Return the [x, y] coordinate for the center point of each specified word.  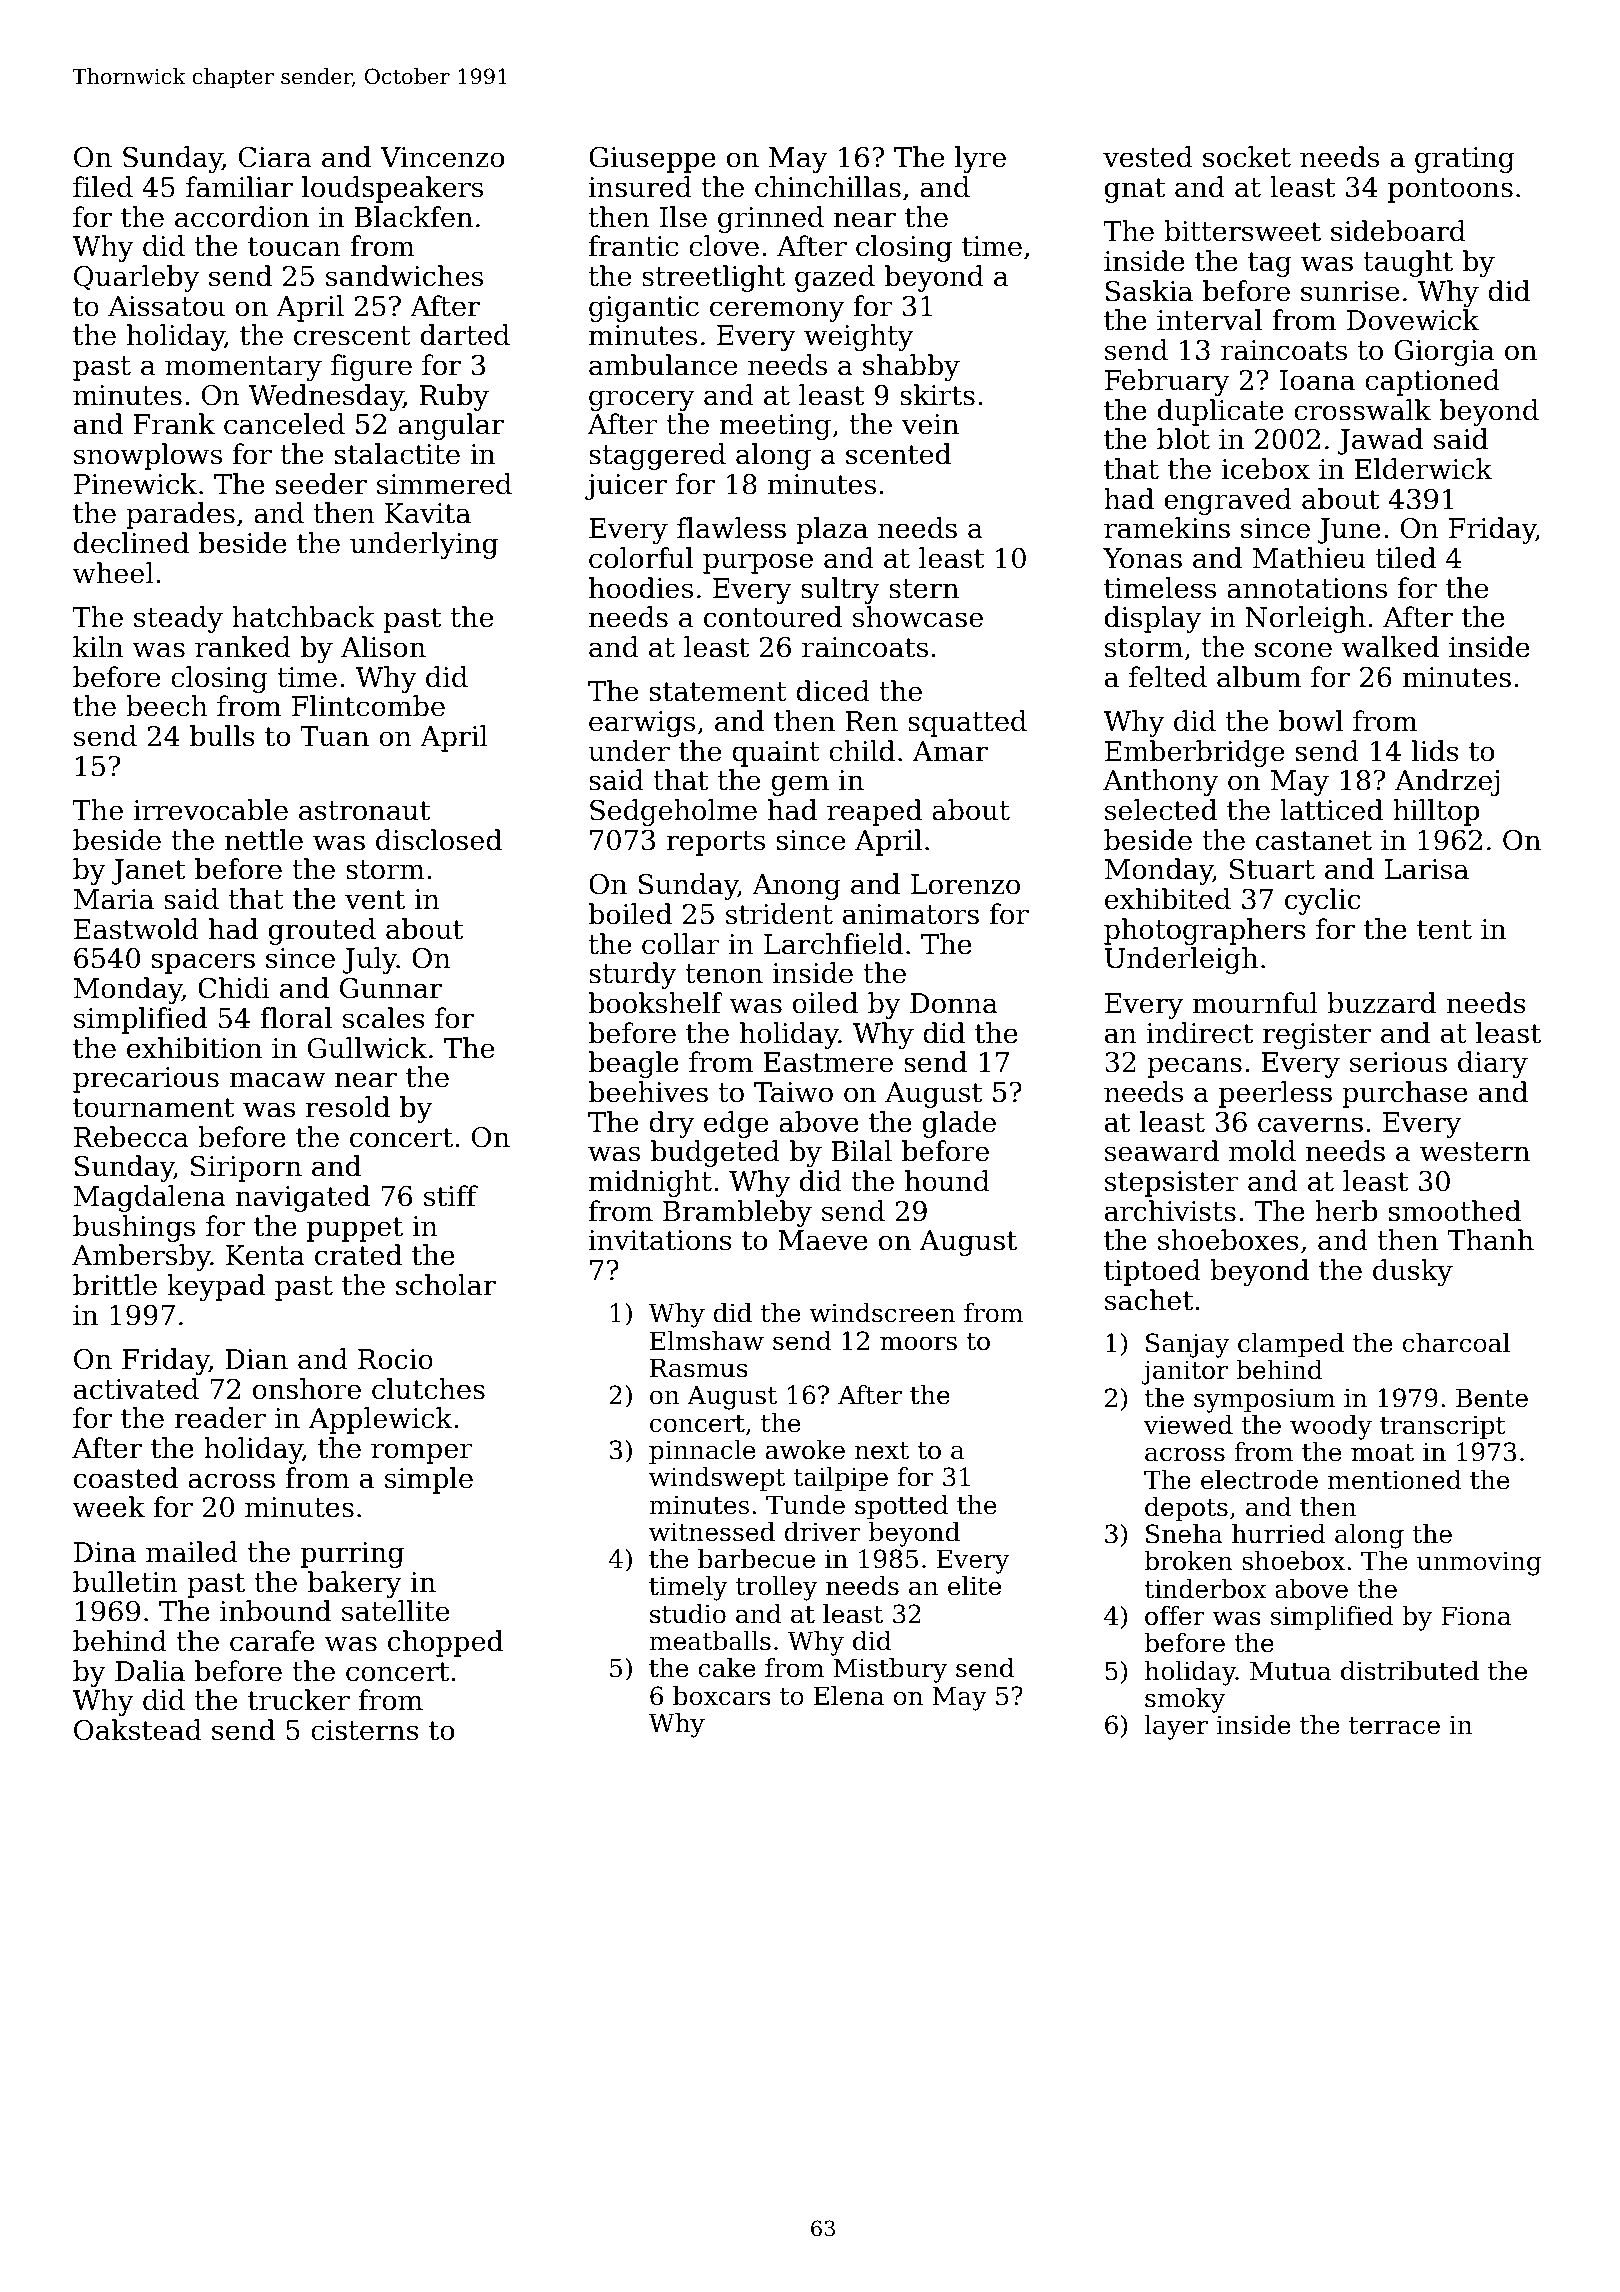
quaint [776, 754]
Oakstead [138, 1730]
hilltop [1436, 812]
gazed [835, 278]
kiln [98, 646]
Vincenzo [442, 157]
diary [1493, 1064]
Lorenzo [965, 884]
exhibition [194, 1048]
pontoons [1450, 190]
